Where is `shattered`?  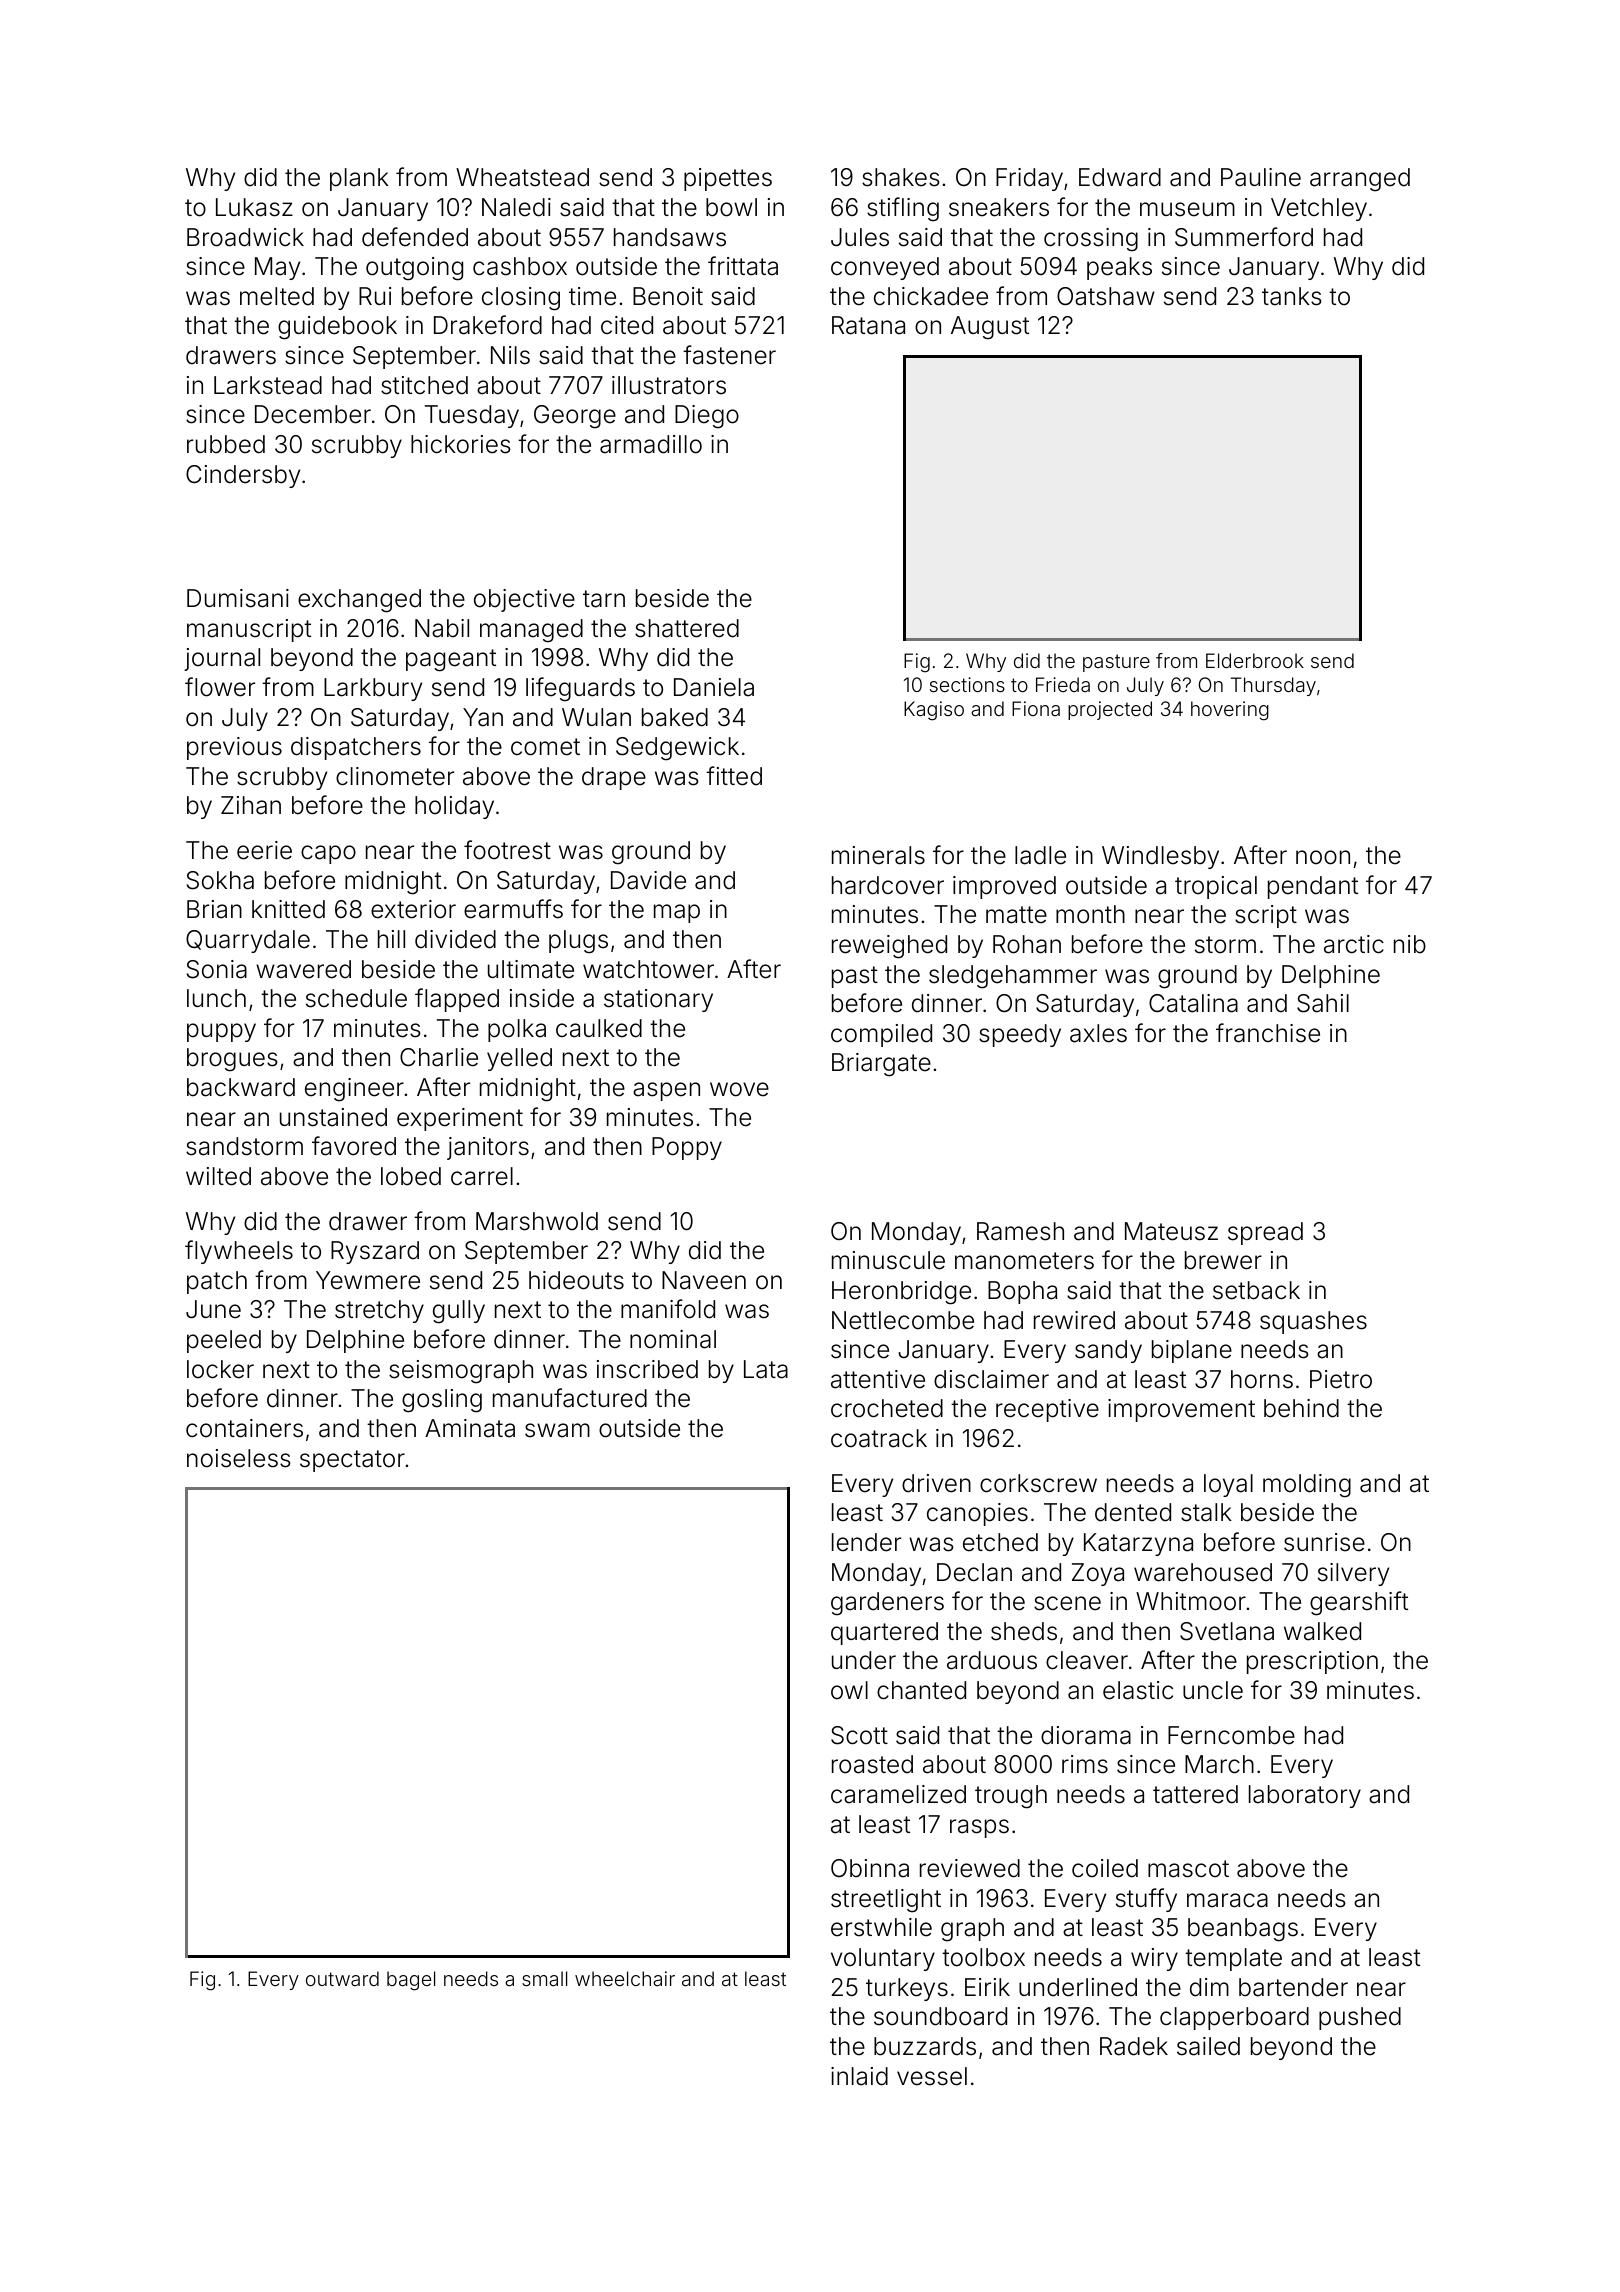
shattered is located at coordinates (687, 628).
